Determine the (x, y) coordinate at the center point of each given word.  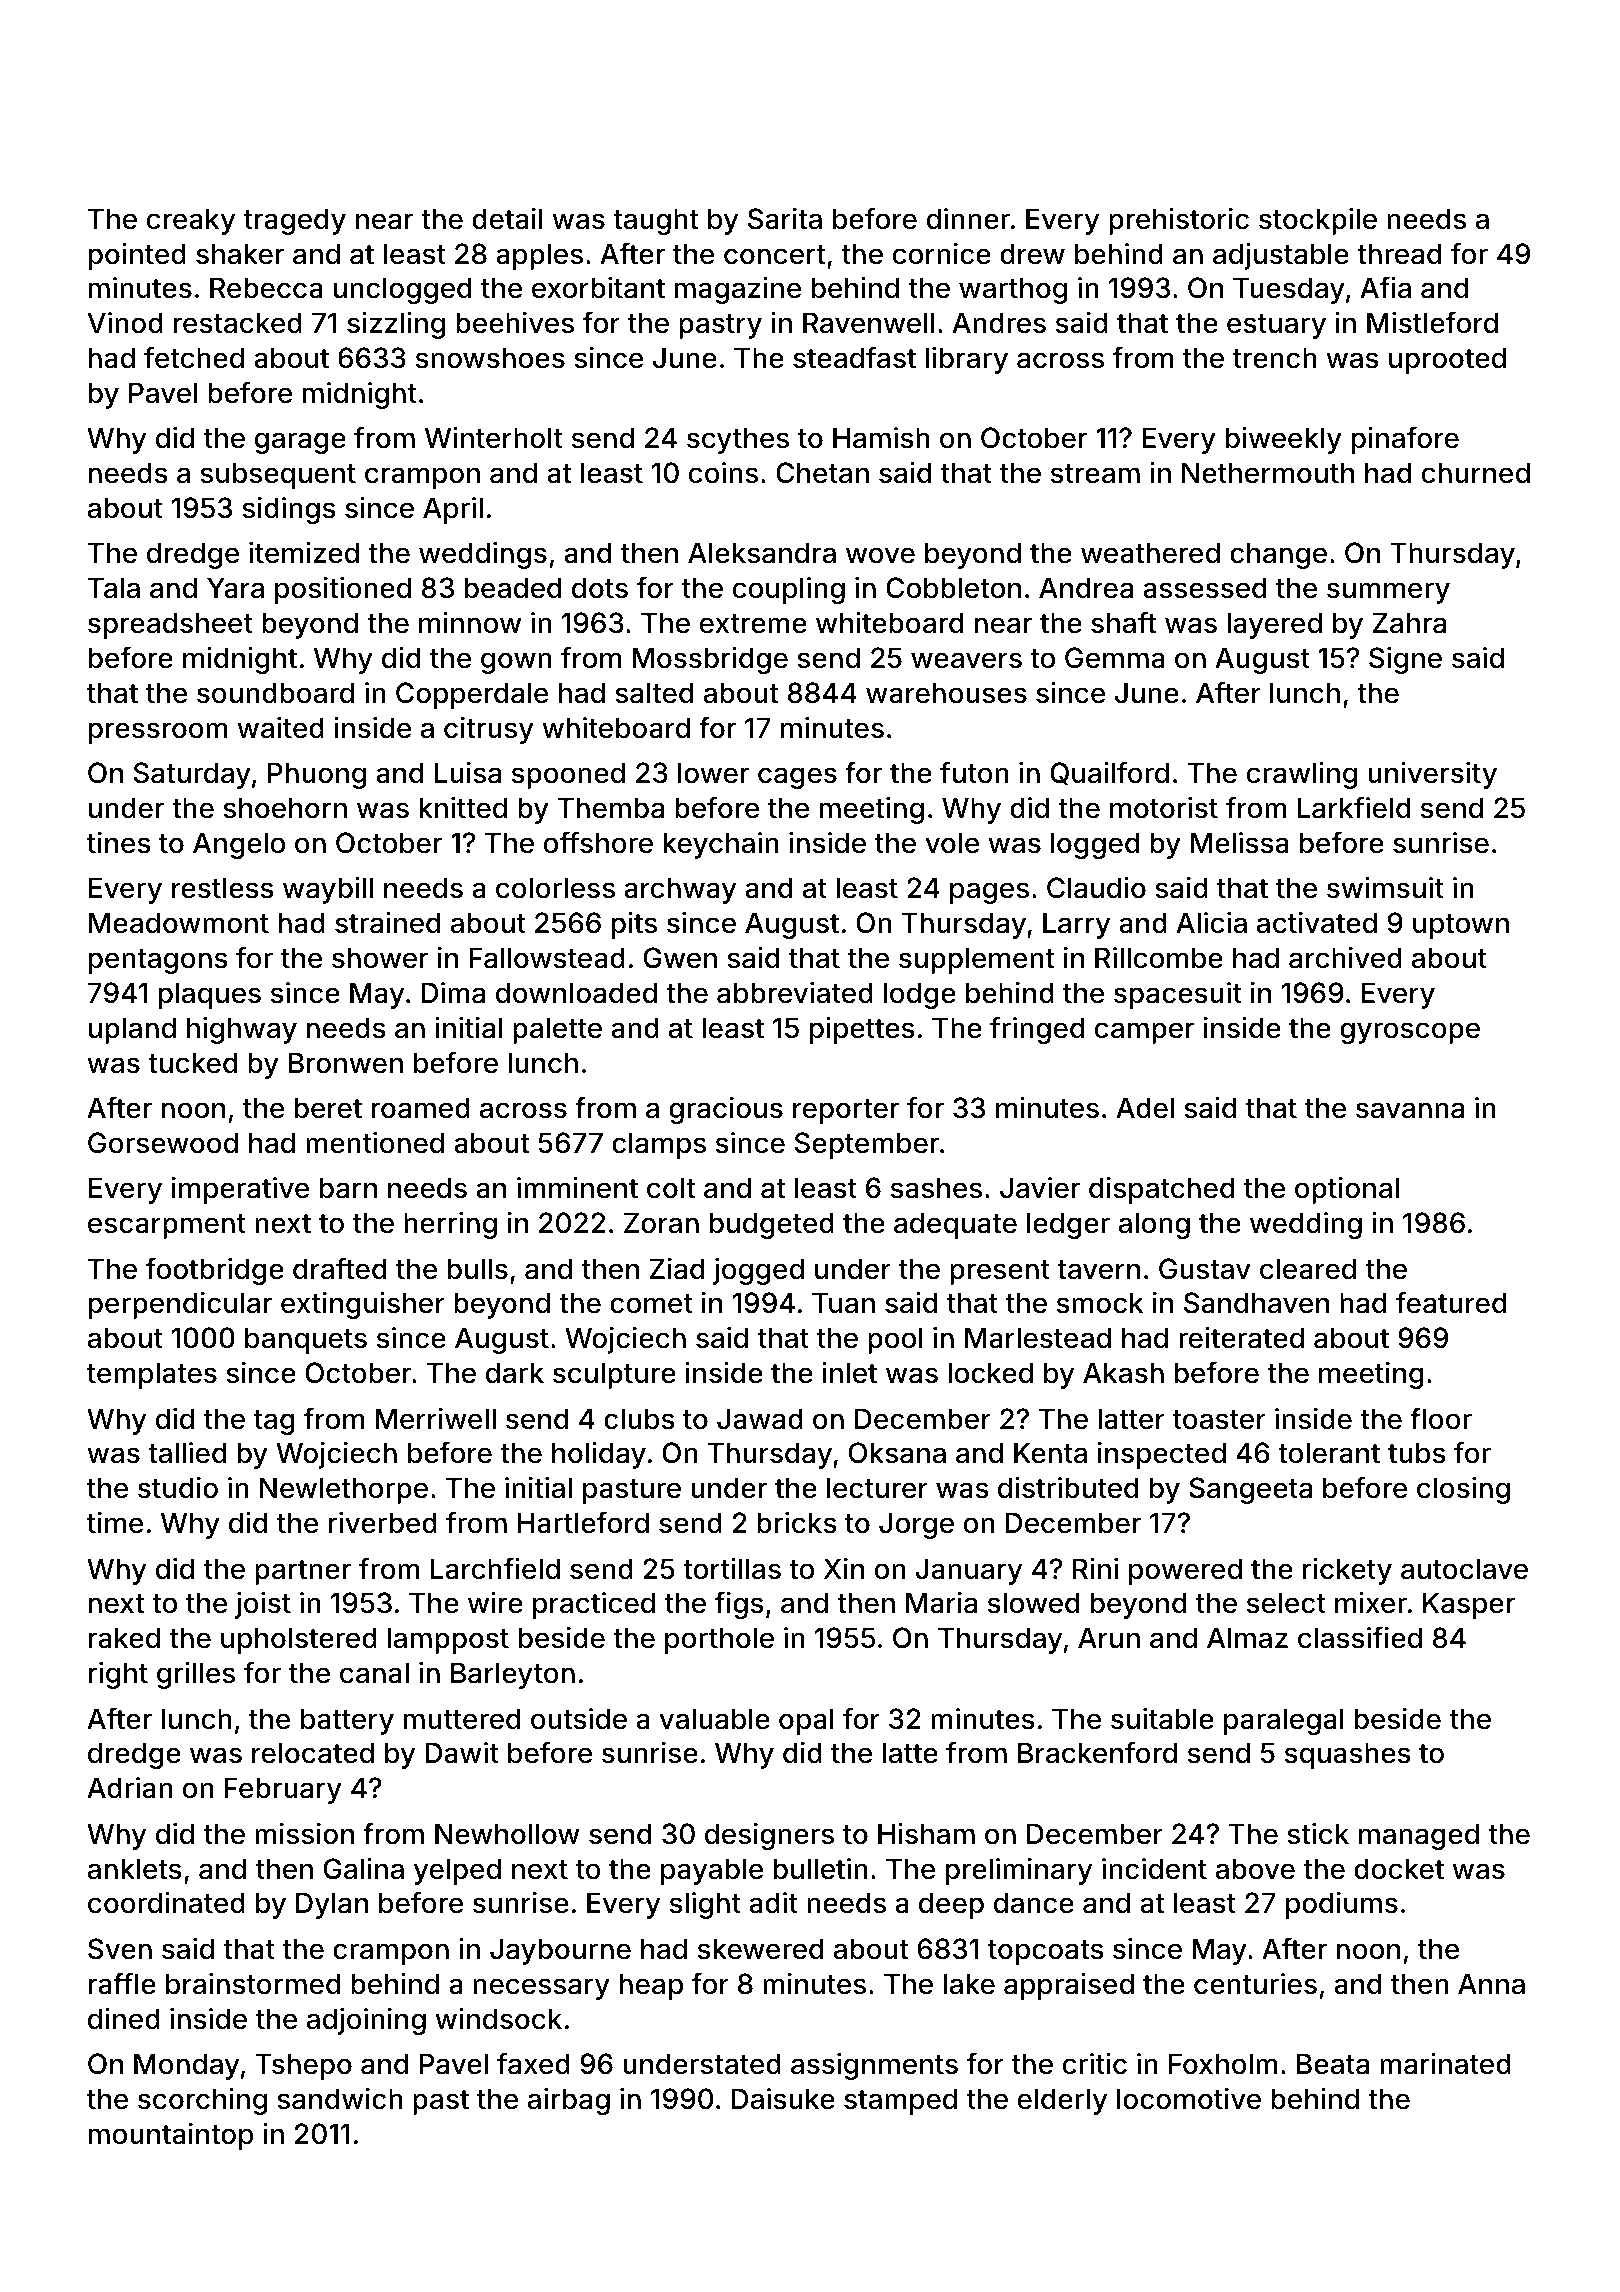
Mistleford (1432, 323)
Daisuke (783, 2099)
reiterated (1241, 1338)
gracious (726, 1110)
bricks (797, 1523)
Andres (999, 323)
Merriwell (435, 1419)
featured (1451, 1303)
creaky (191, 221)
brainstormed (253, 1984)
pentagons (158, 961)
